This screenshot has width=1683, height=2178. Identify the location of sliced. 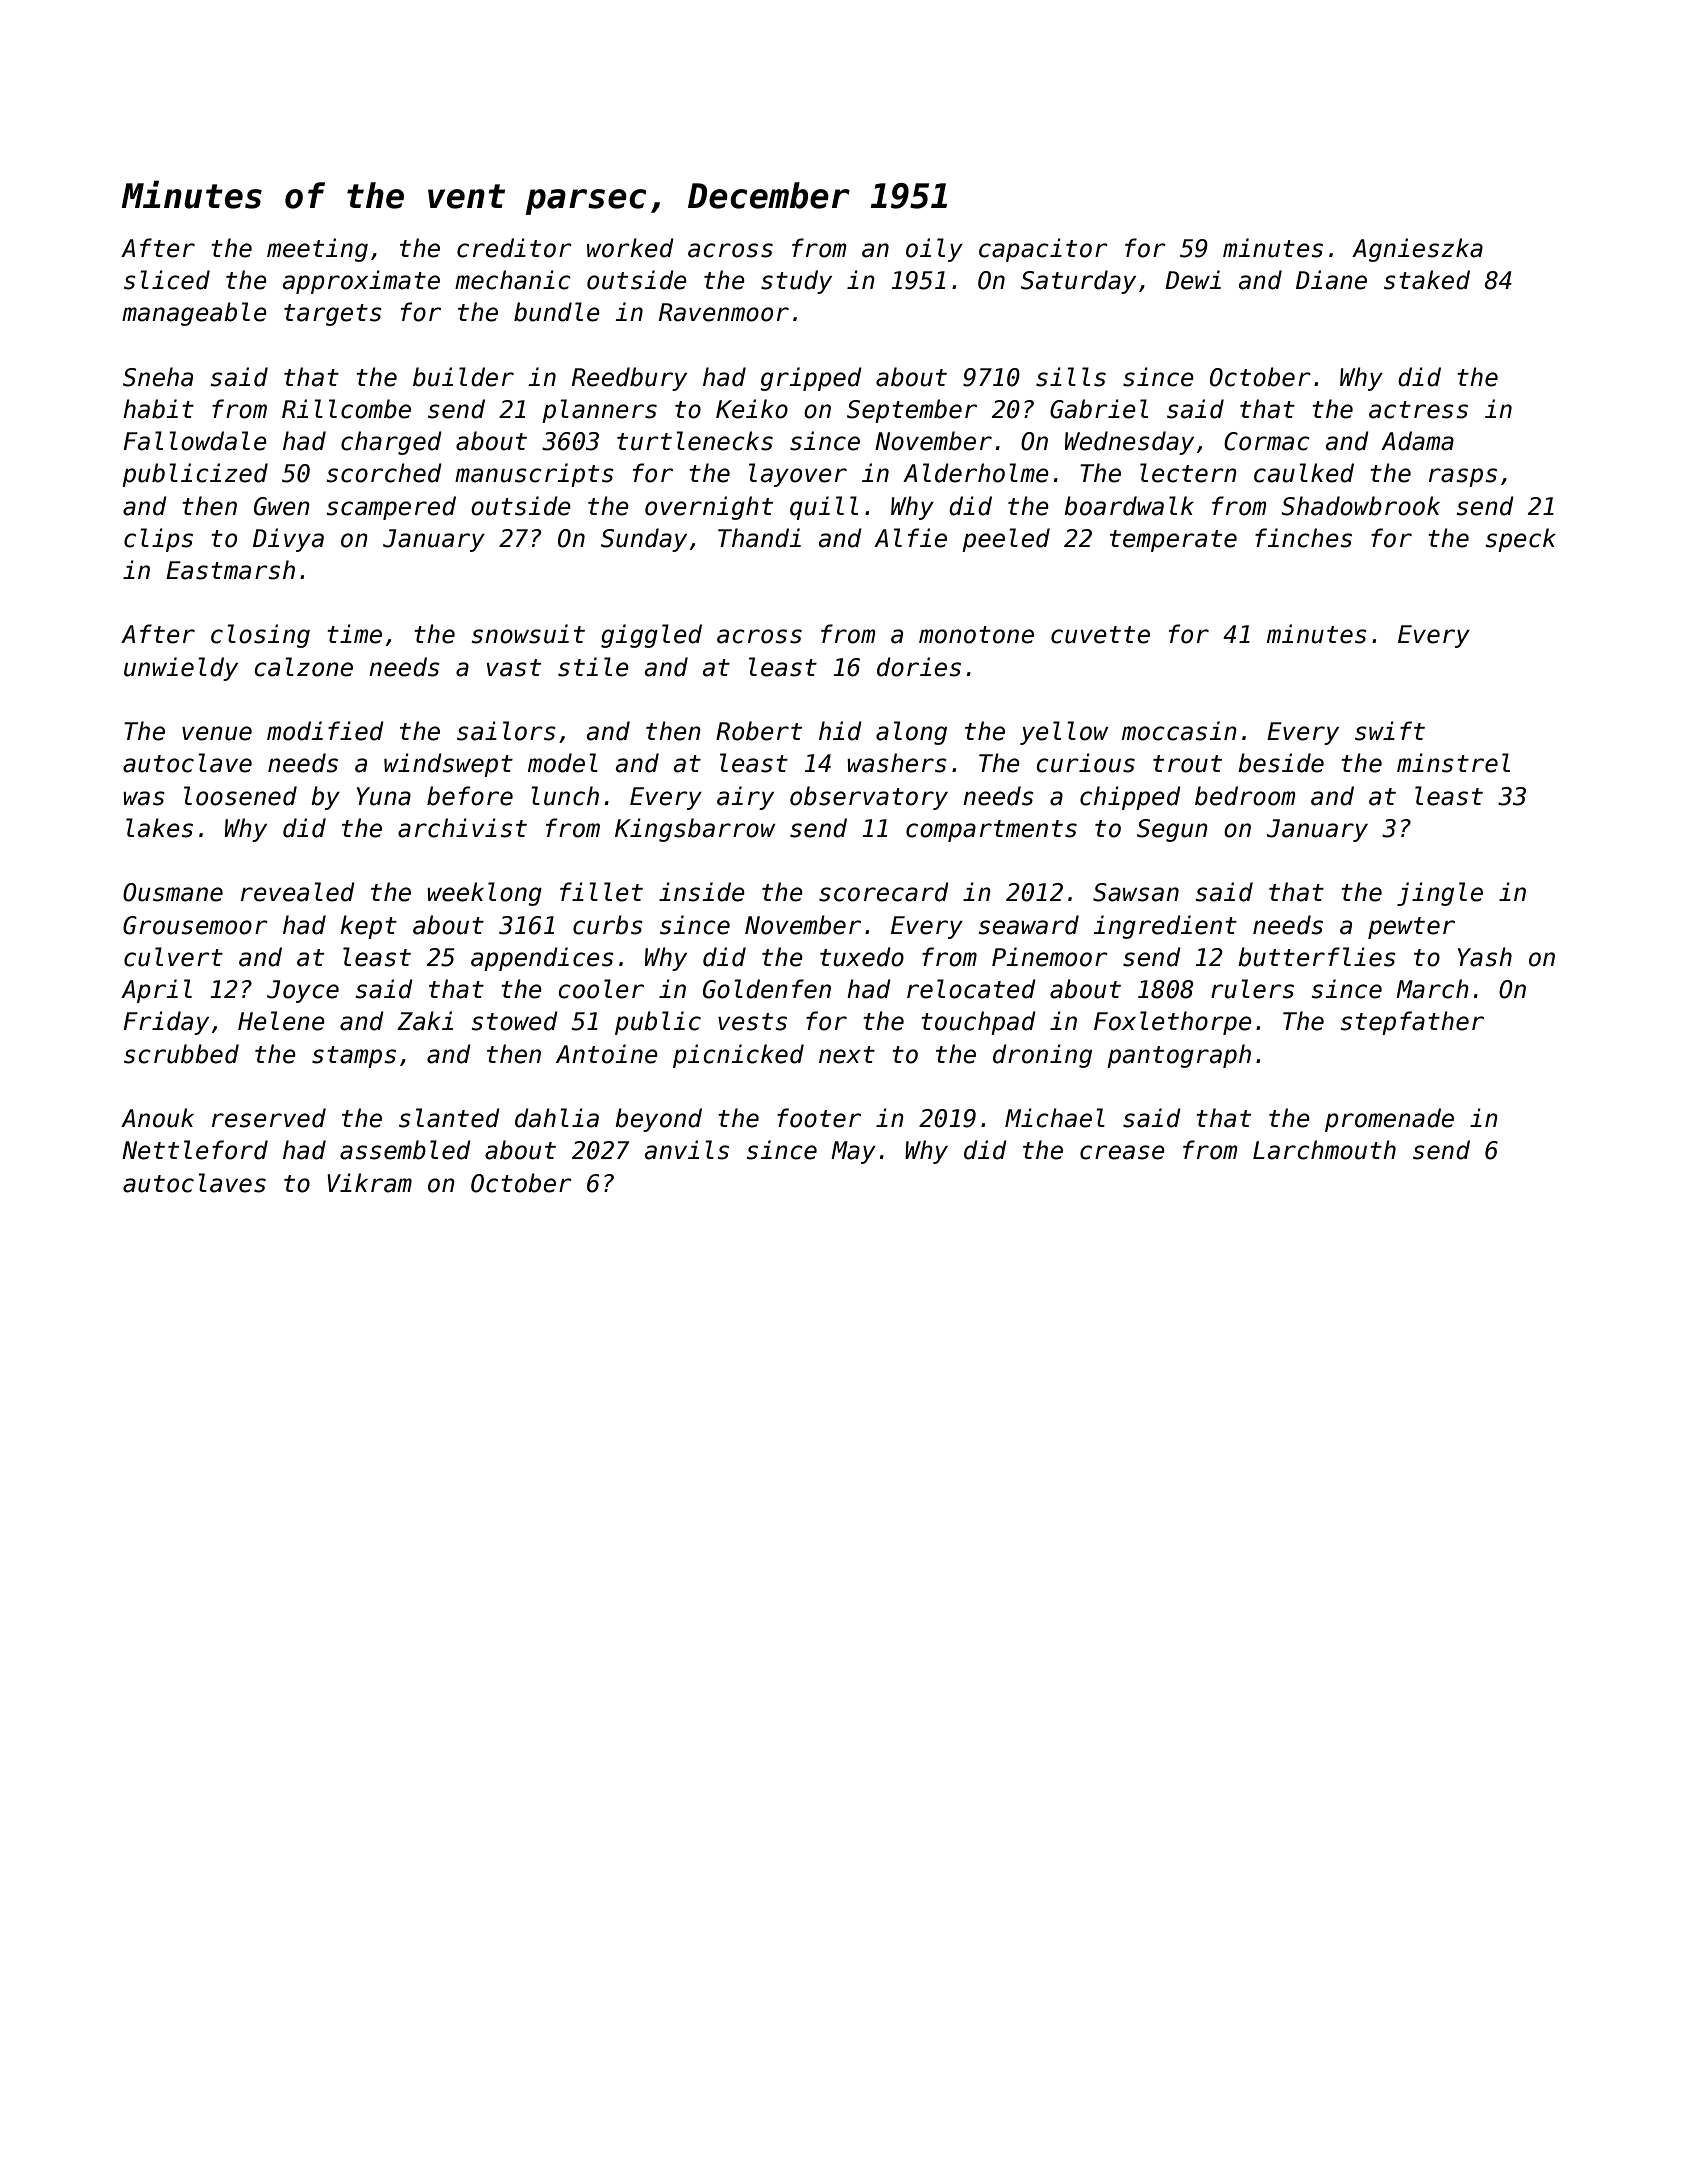
(167, 280).
